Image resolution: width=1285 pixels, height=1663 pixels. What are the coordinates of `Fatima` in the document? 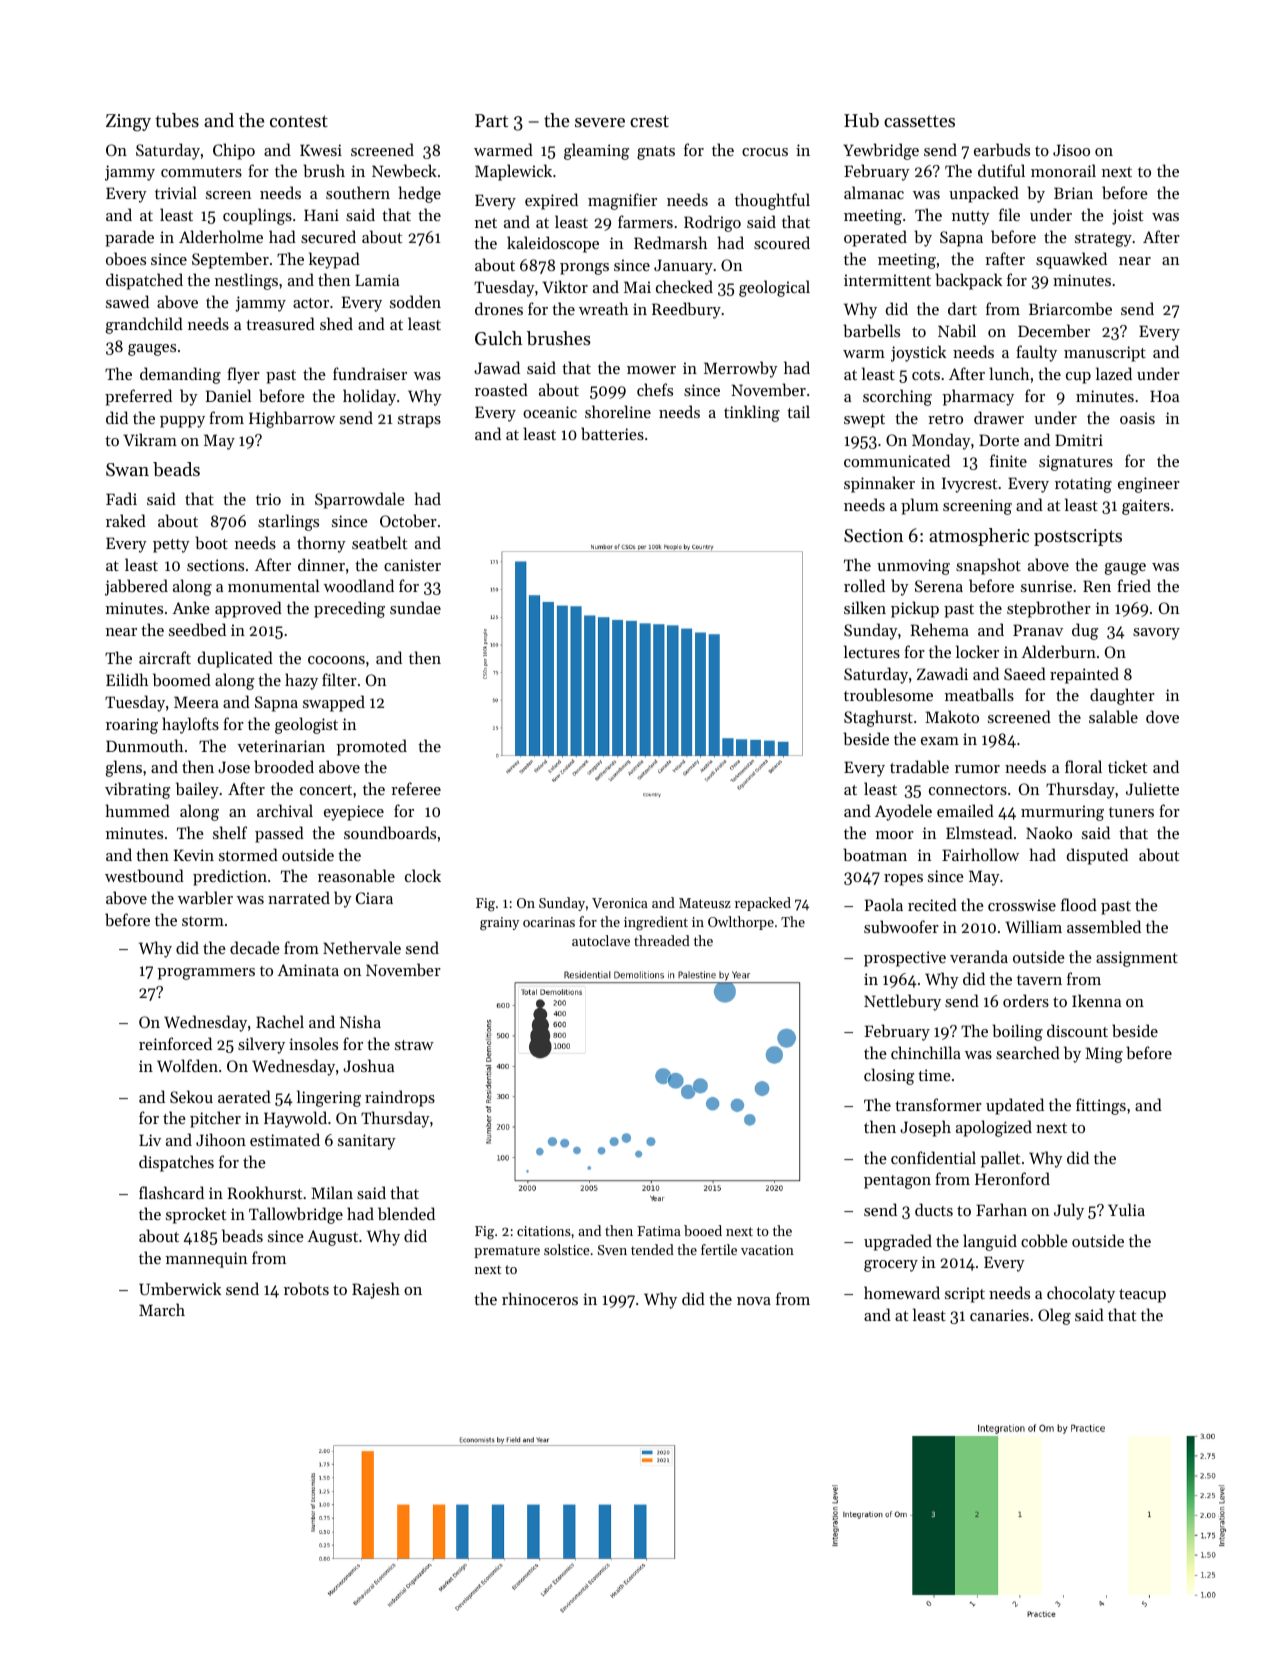 It's located at (659, 1231).
